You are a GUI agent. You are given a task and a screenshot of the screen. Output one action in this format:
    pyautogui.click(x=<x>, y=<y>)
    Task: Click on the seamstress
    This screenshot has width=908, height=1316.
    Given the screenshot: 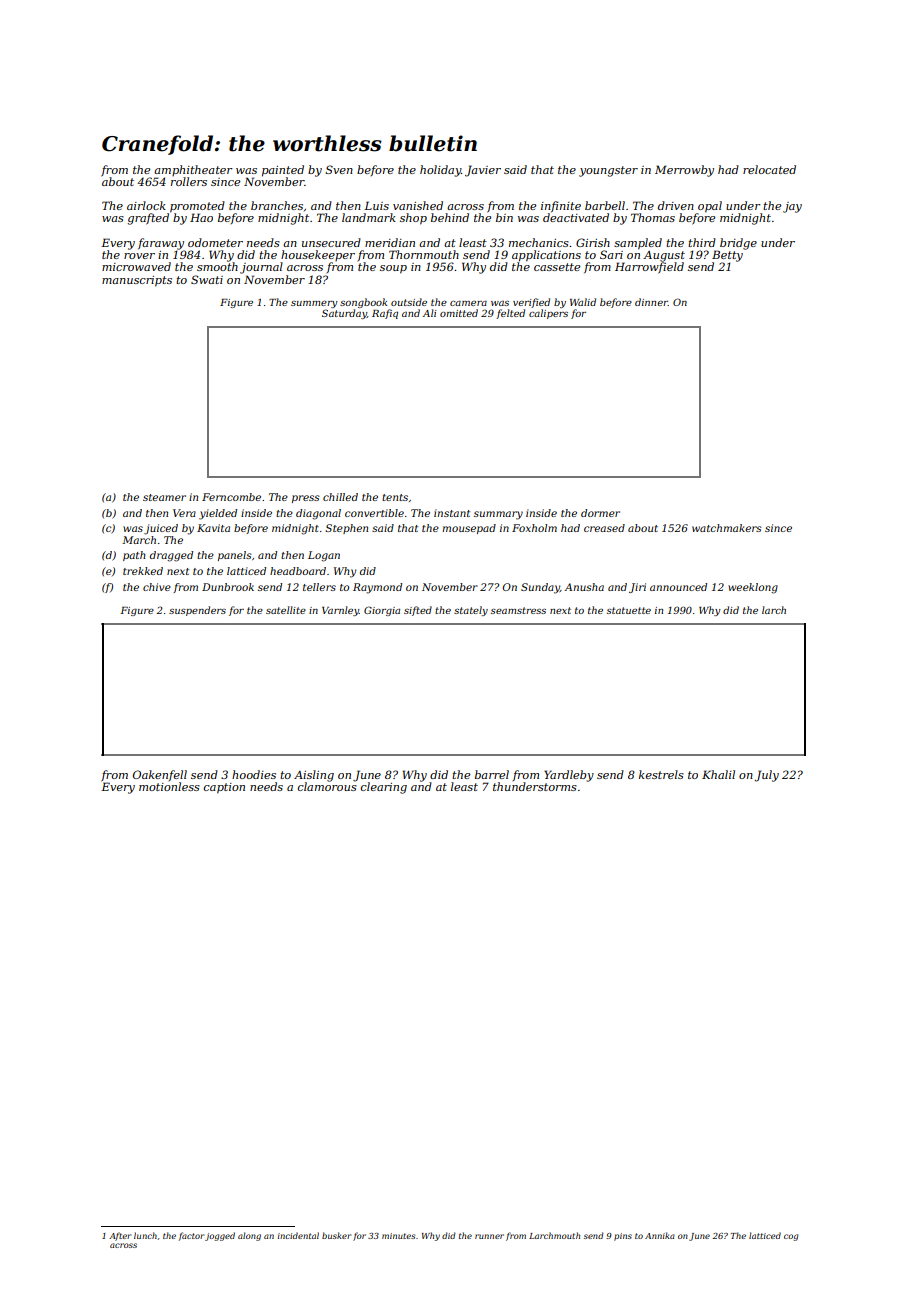 What is the action you would take?
    pyautogui.click(x=518, y=610)
